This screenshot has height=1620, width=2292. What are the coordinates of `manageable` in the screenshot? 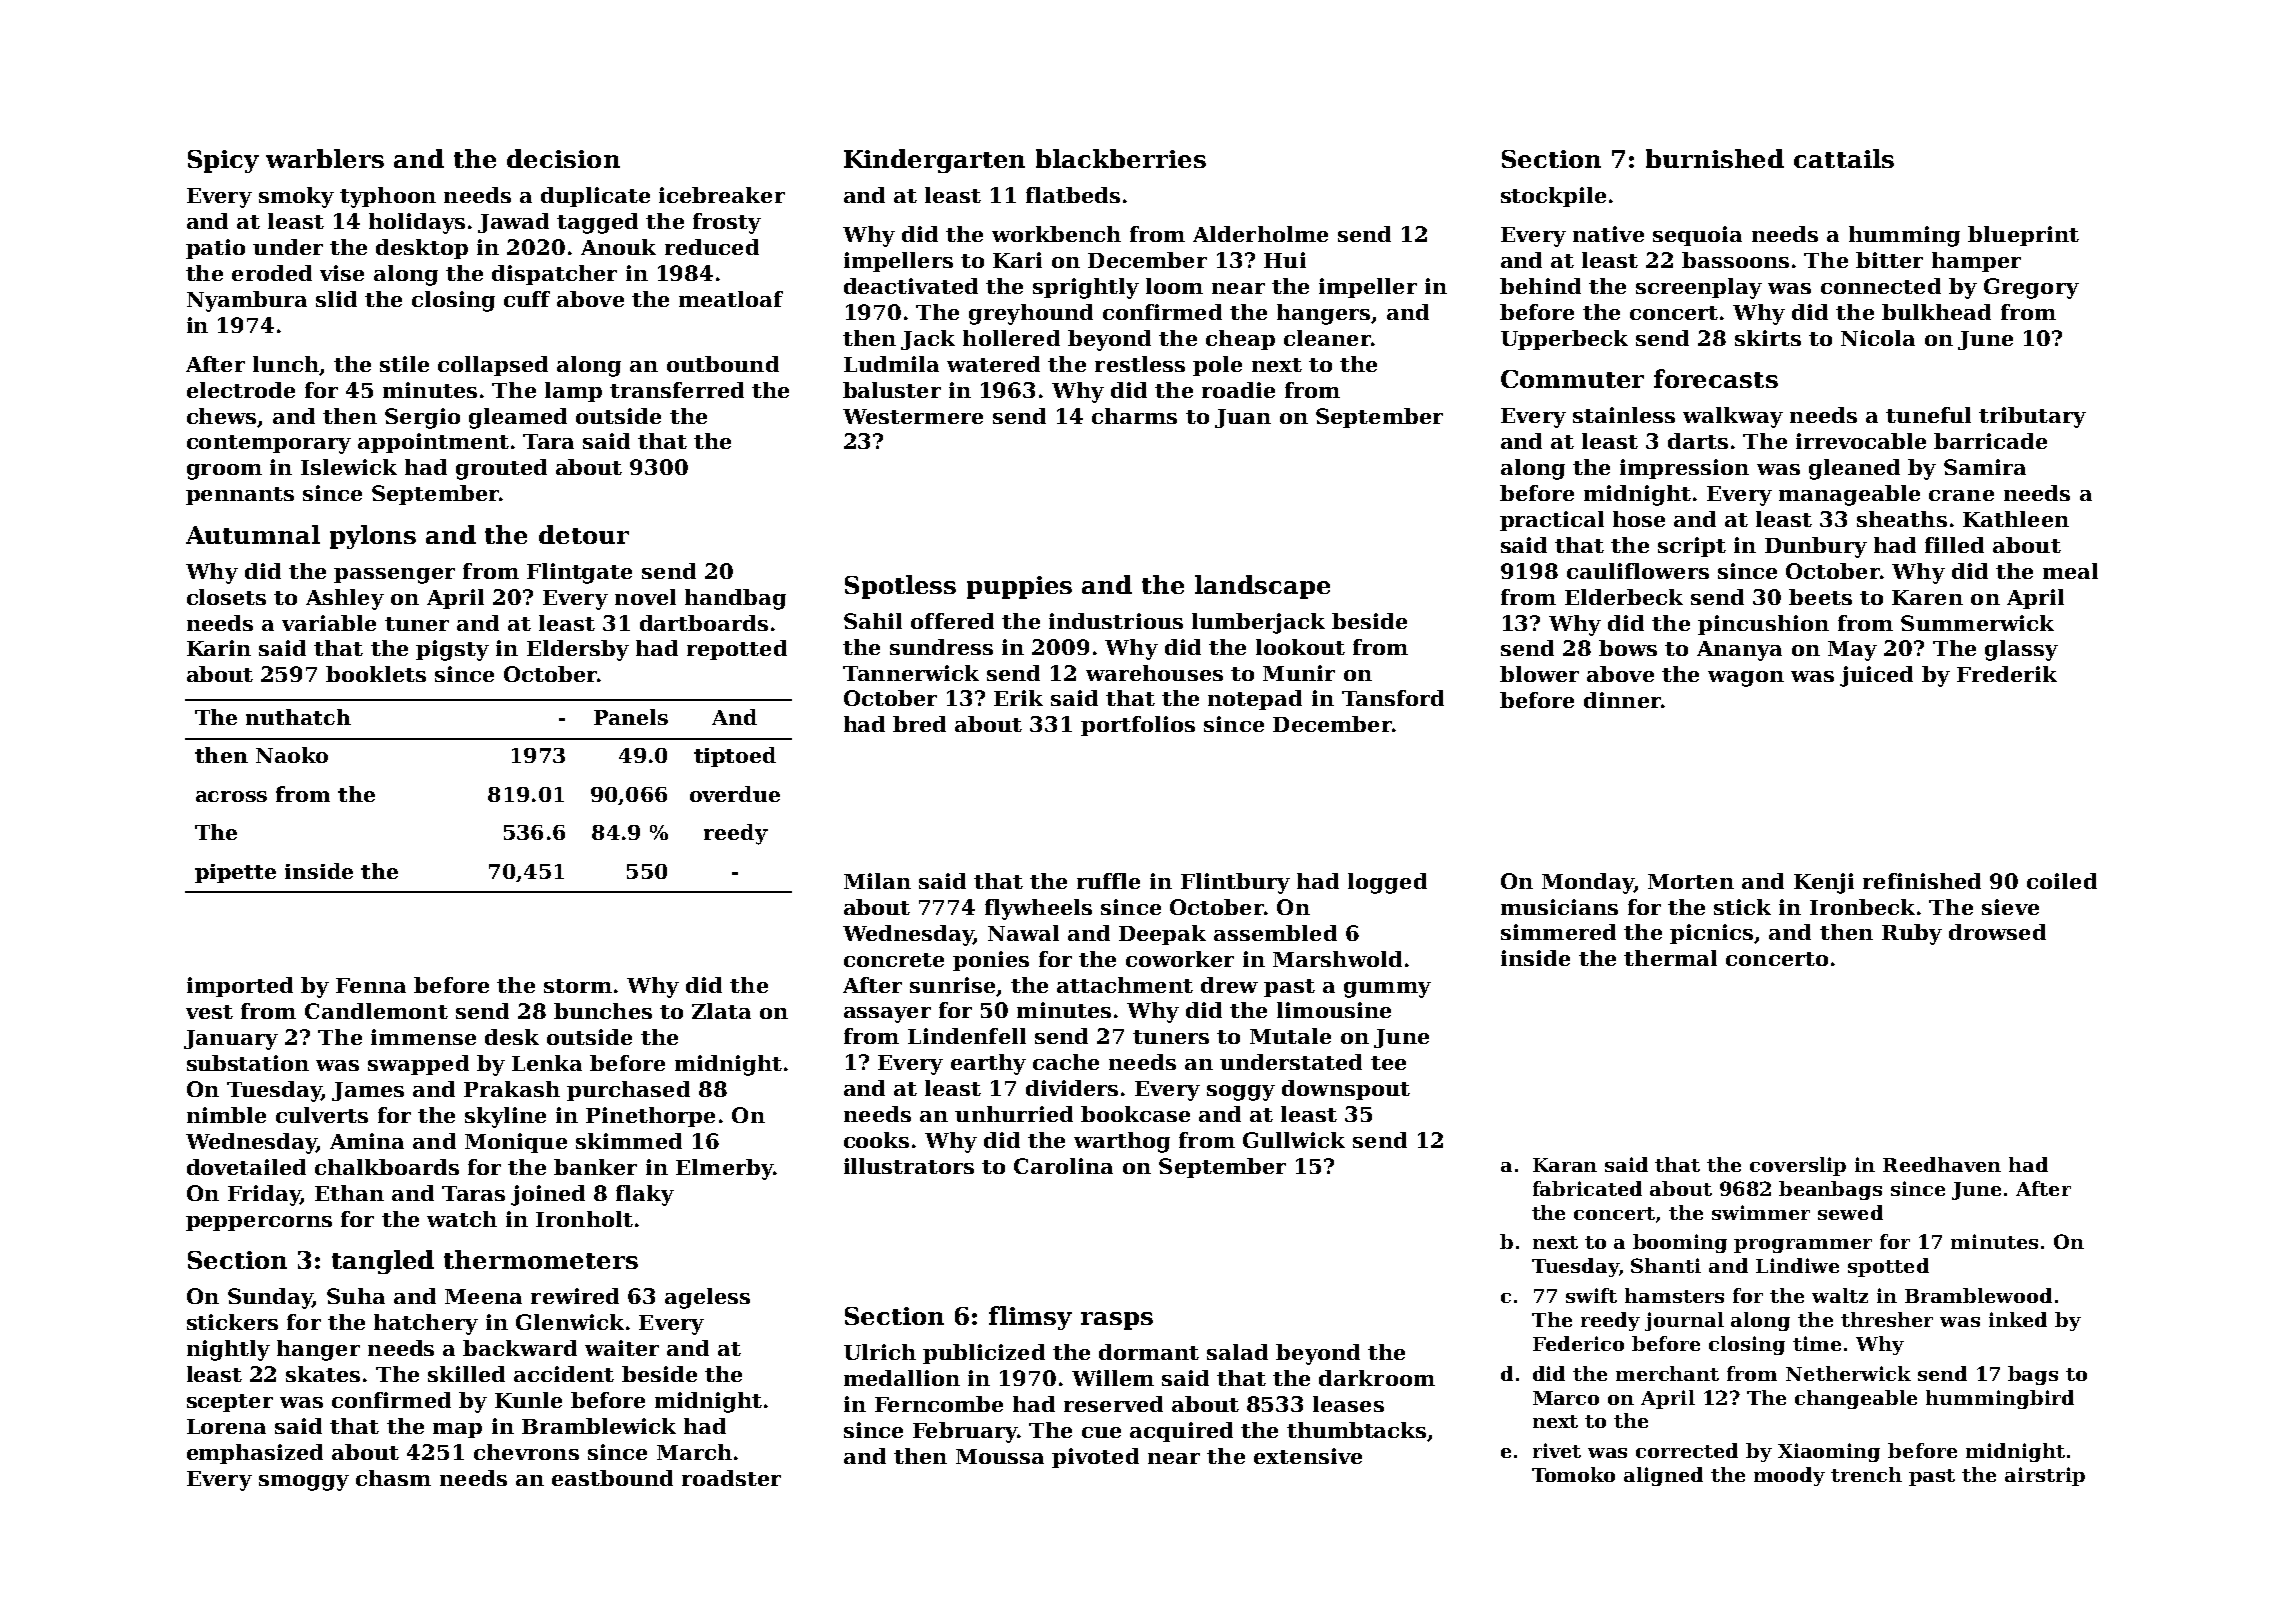 It's located at (1849, 495).
